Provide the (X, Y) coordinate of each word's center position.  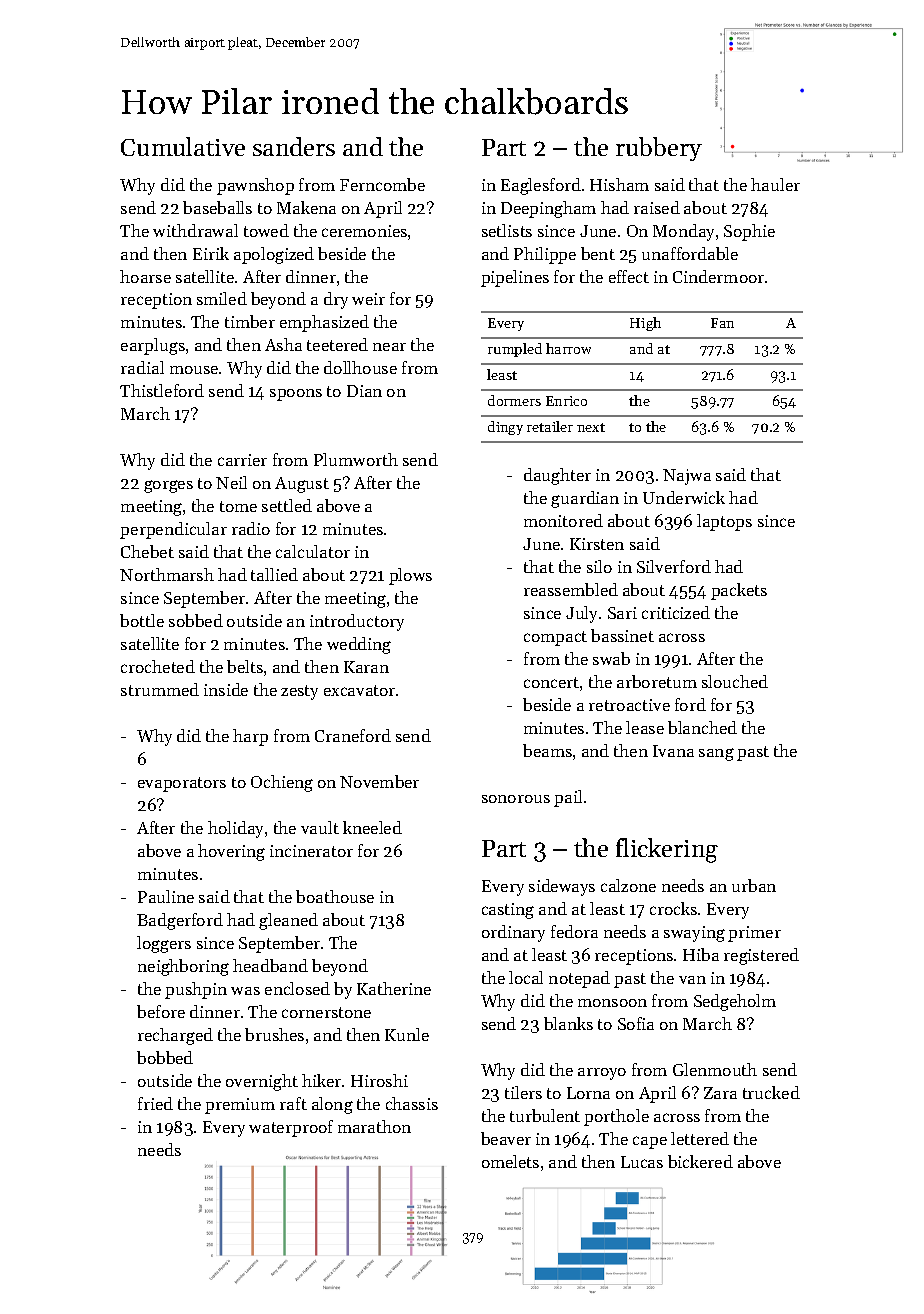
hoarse (145, 276)
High (645, 324)
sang (716, 754)
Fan (722, 323)
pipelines (515, 278)
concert (551, 682)
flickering (667, 850)
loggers (164, 944)
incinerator (311, 851)
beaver (506, 1138)
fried (155, 1103)
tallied (274, 574)
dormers (514, 400)
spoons (296, 395)
